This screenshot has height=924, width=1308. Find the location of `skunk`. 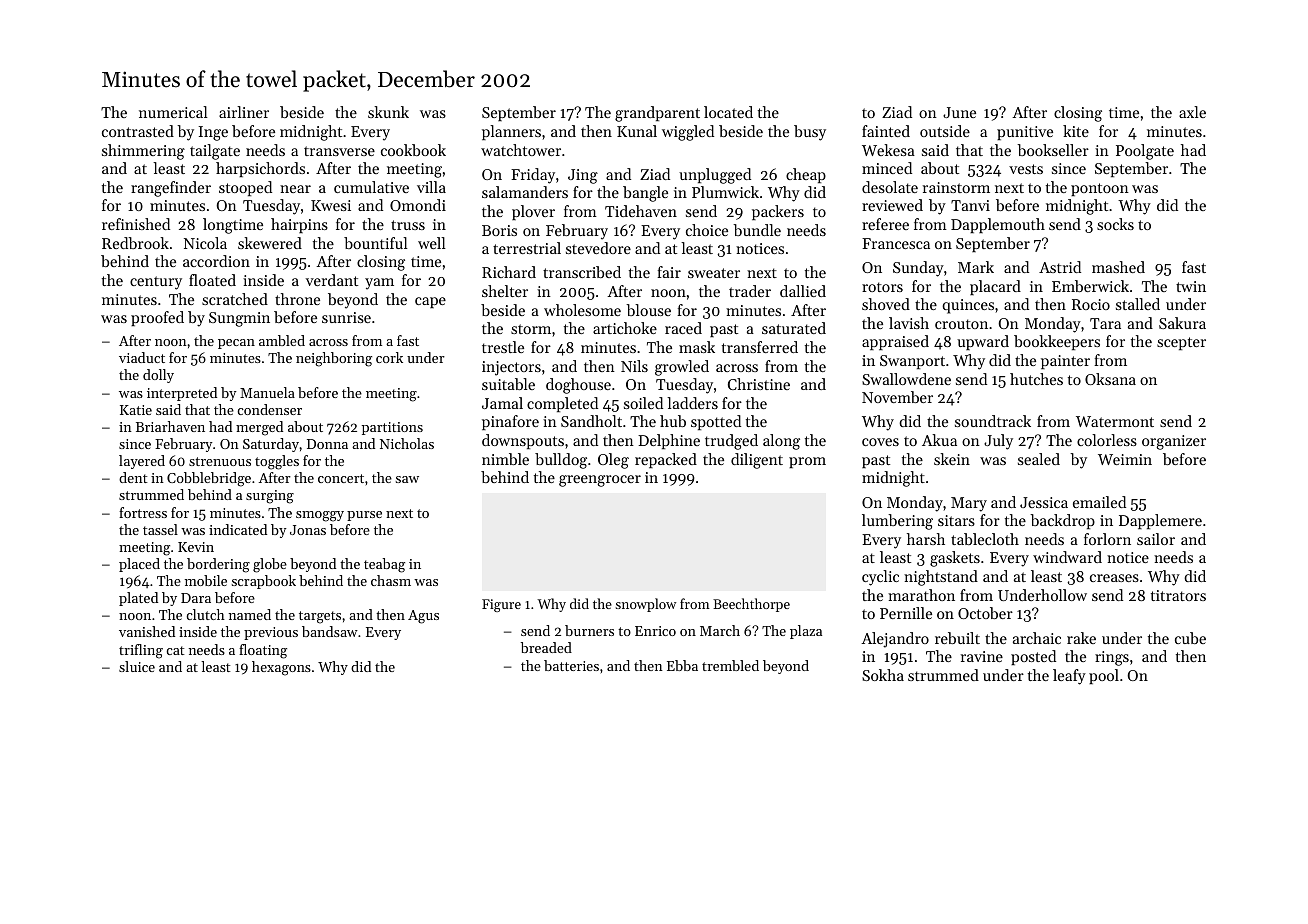

skunk is located at coordinates (388, 112).
